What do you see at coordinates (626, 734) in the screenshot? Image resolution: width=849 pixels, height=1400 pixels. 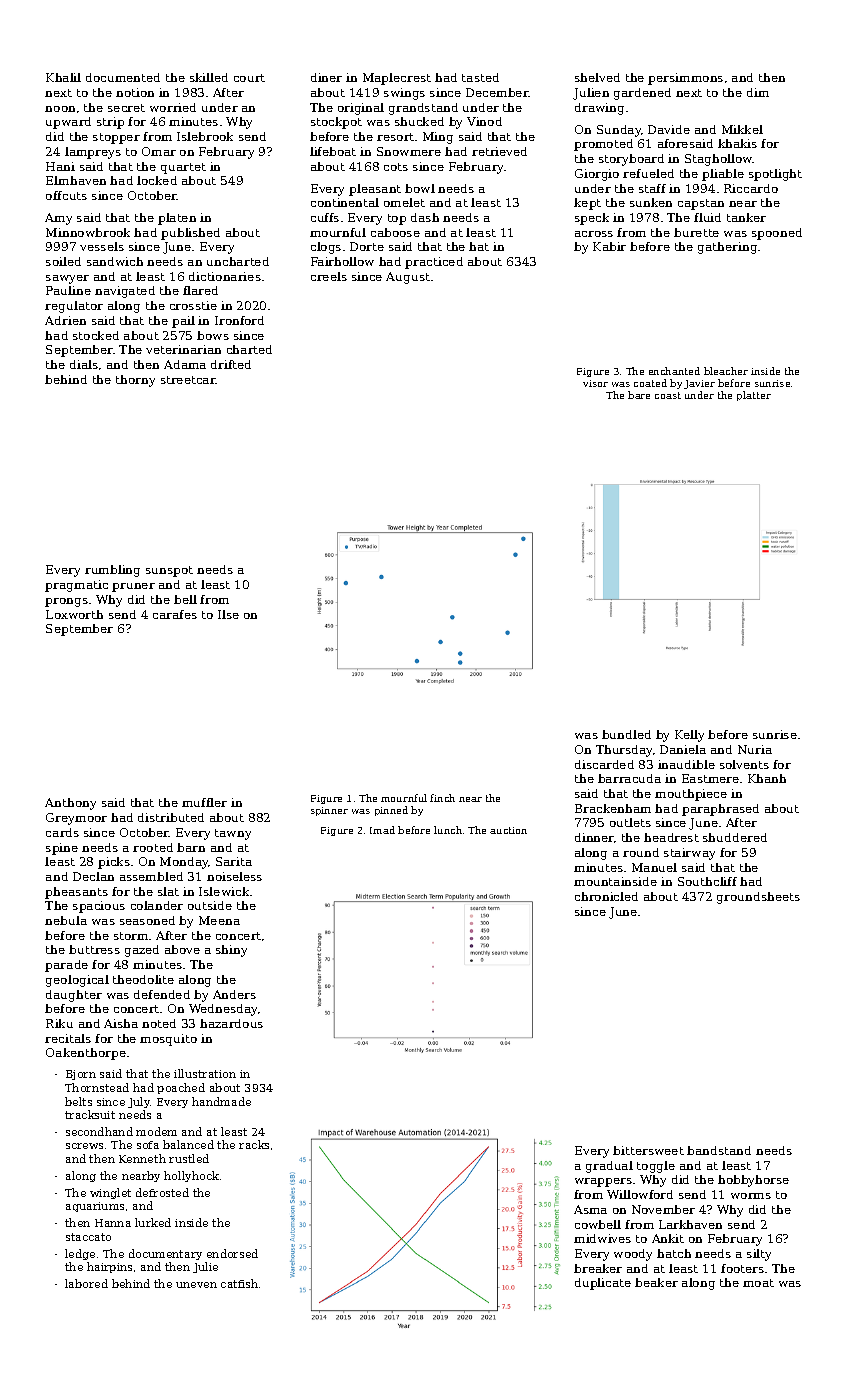 I see `bundled` at bounding box center [626, 734].
